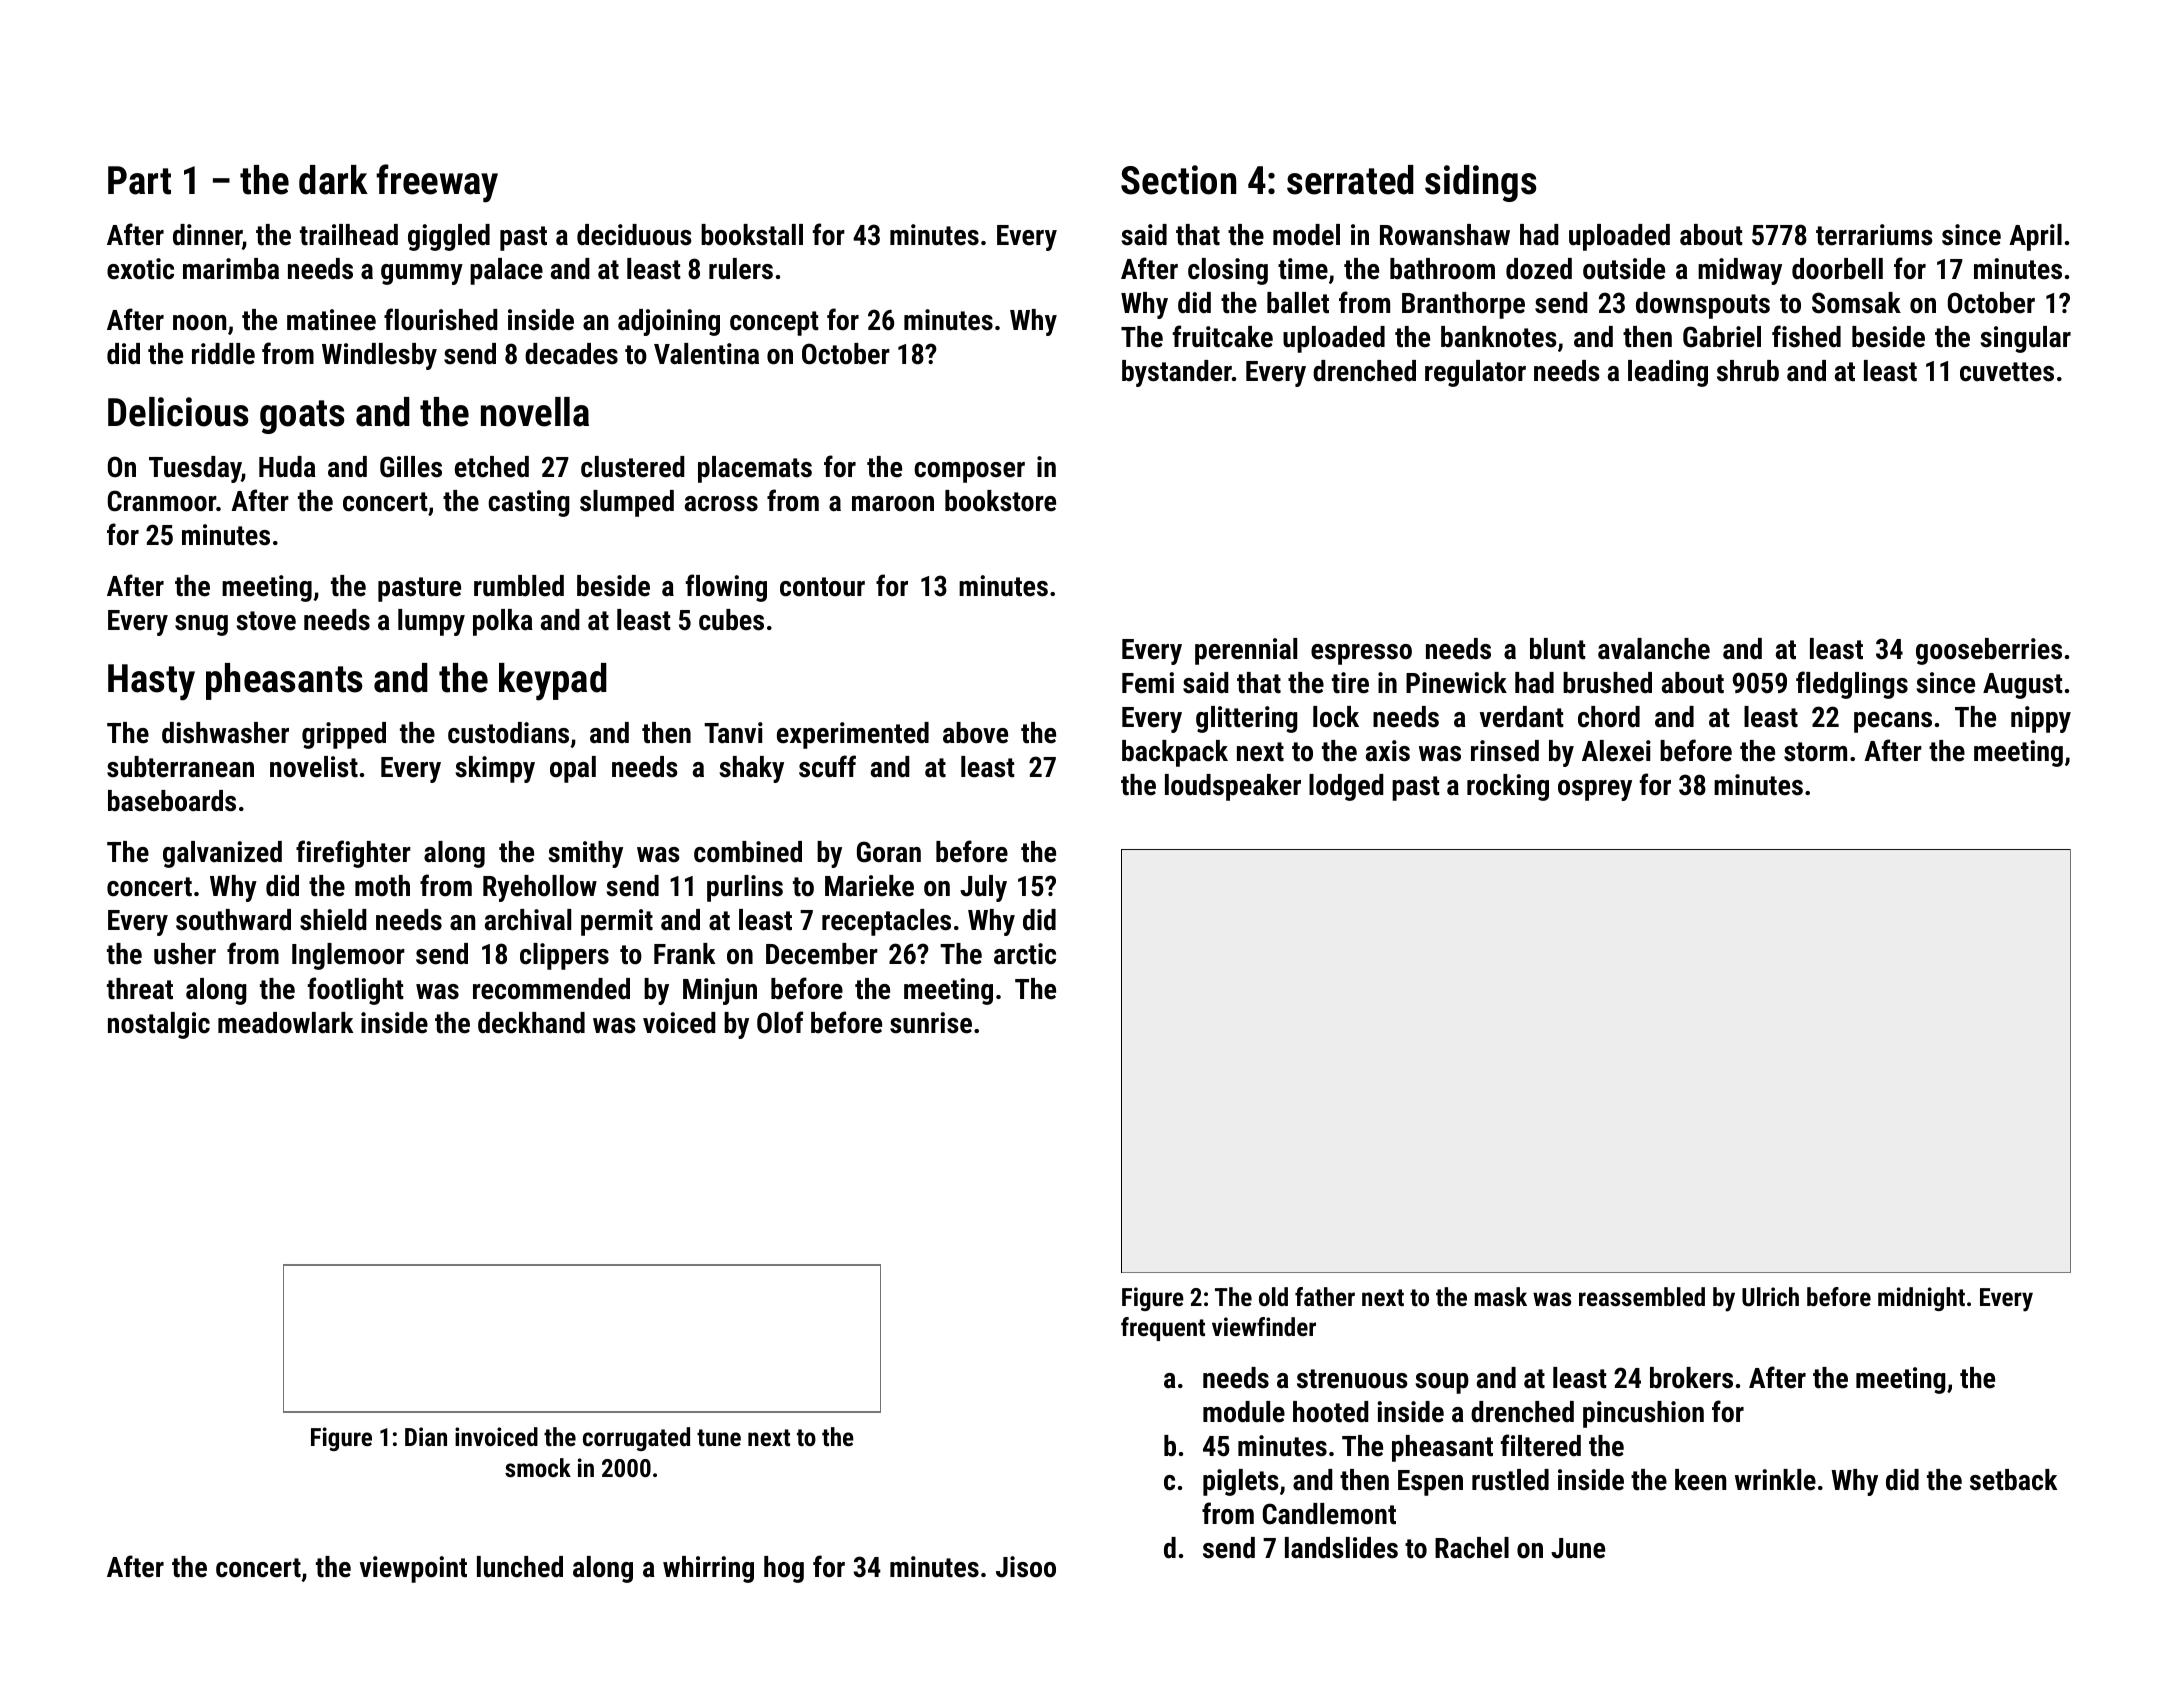 The image size is (2178, 1683). I want to click on nippy, so click(2041, 719).
